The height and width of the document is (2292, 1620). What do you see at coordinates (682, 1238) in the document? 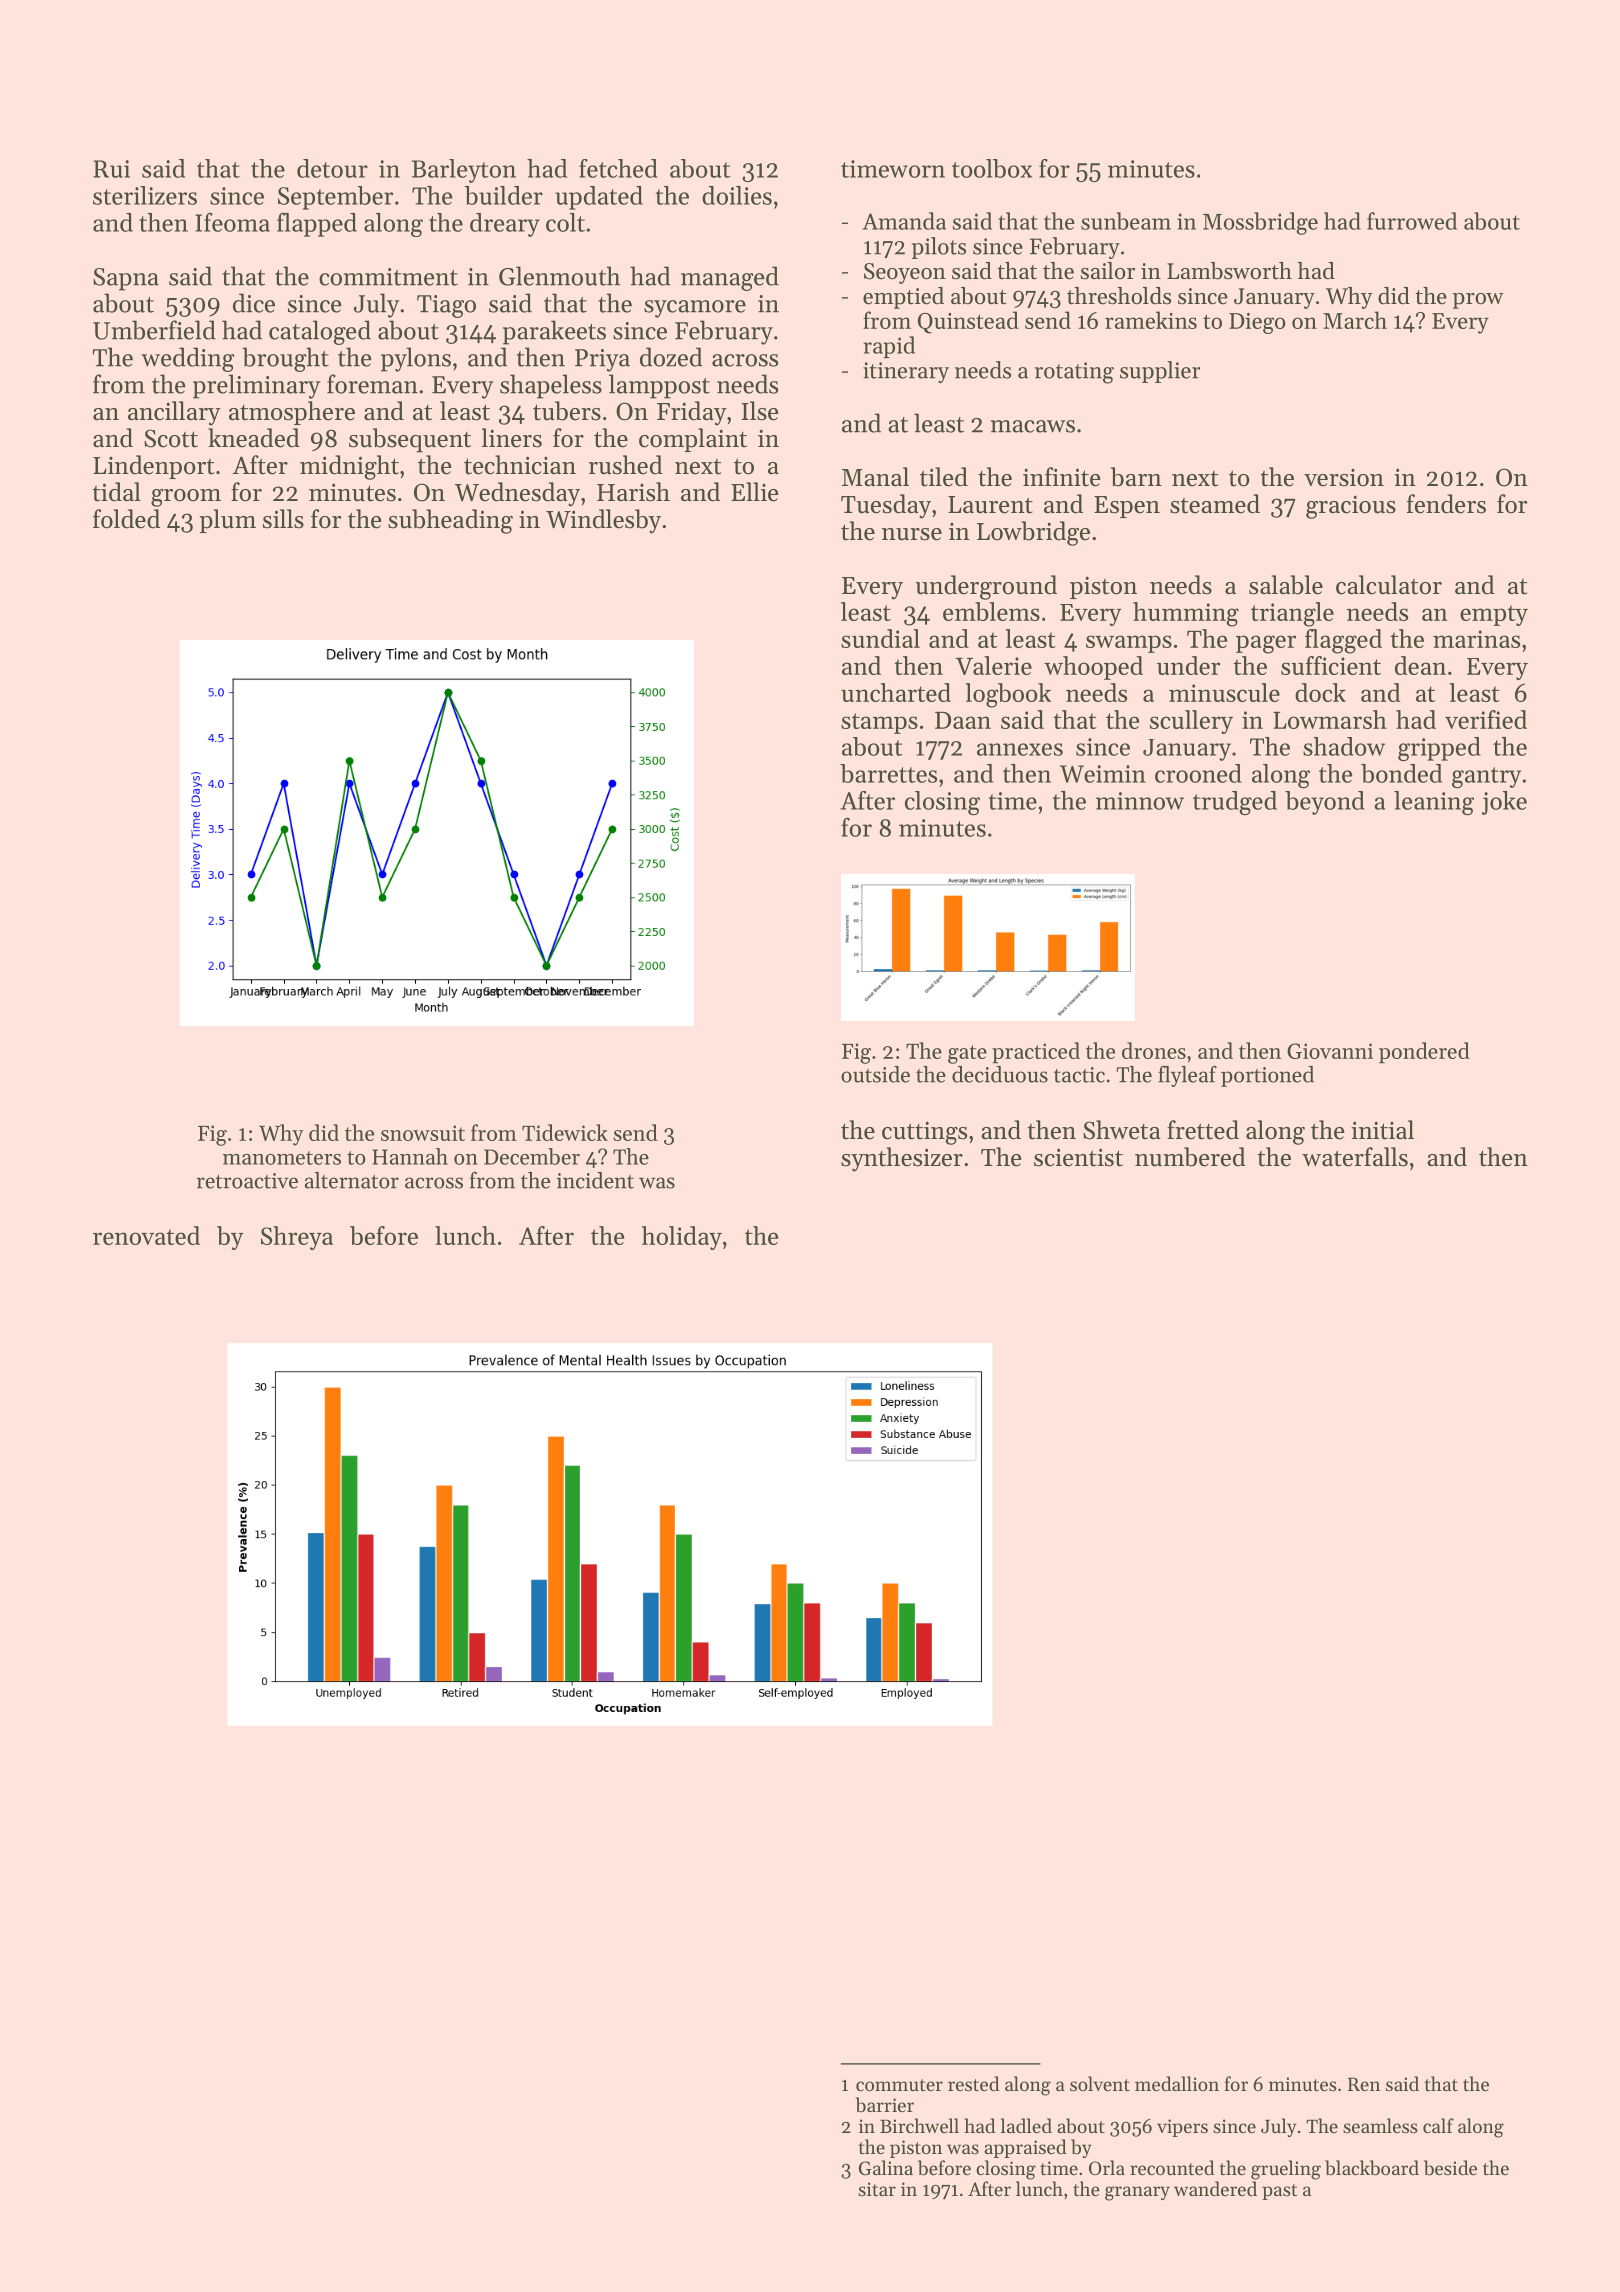
I see `holiday` at bounding box center [682, 1238].
